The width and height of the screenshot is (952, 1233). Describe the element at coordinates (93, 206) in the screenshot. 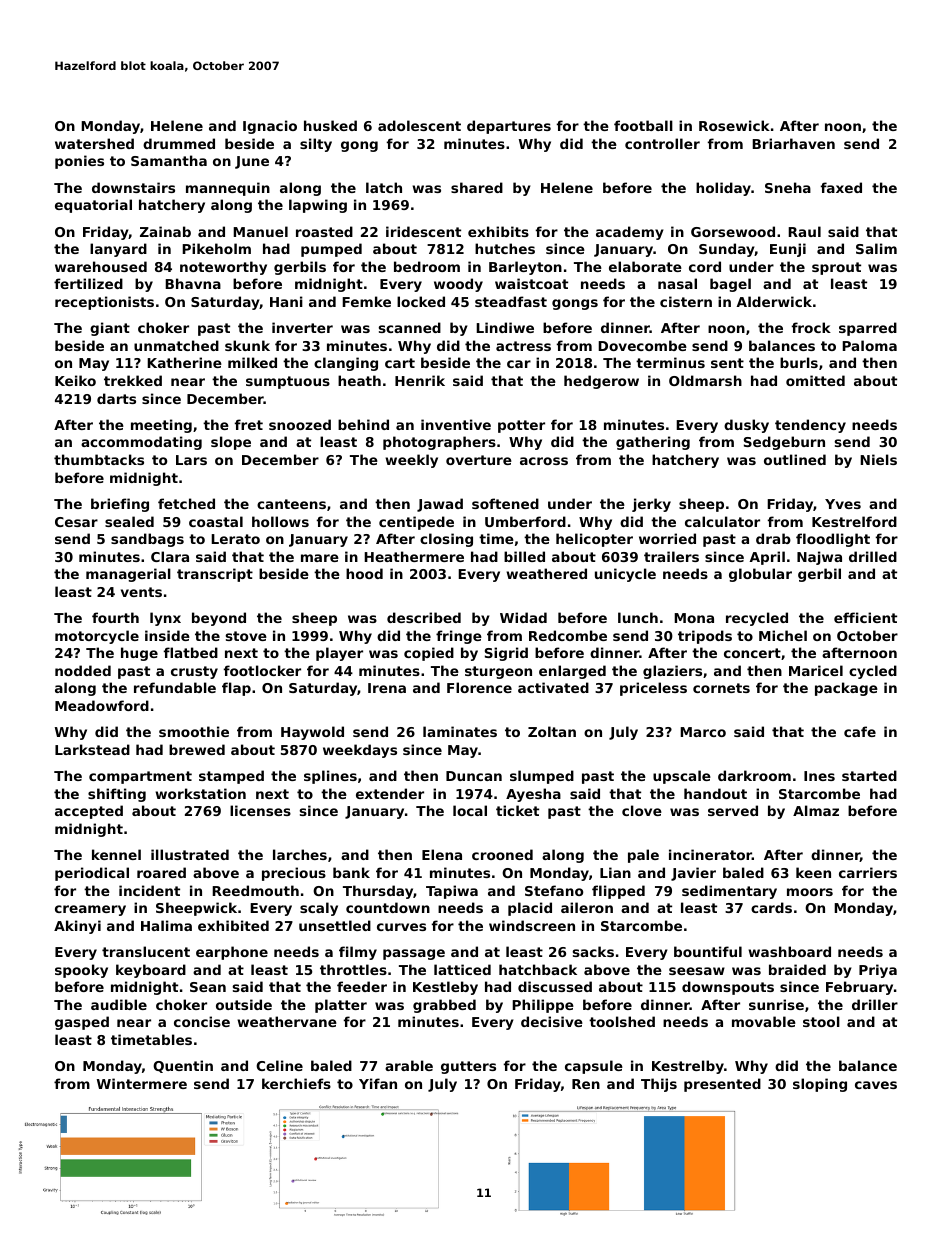

I see `equatorial` at that location.
